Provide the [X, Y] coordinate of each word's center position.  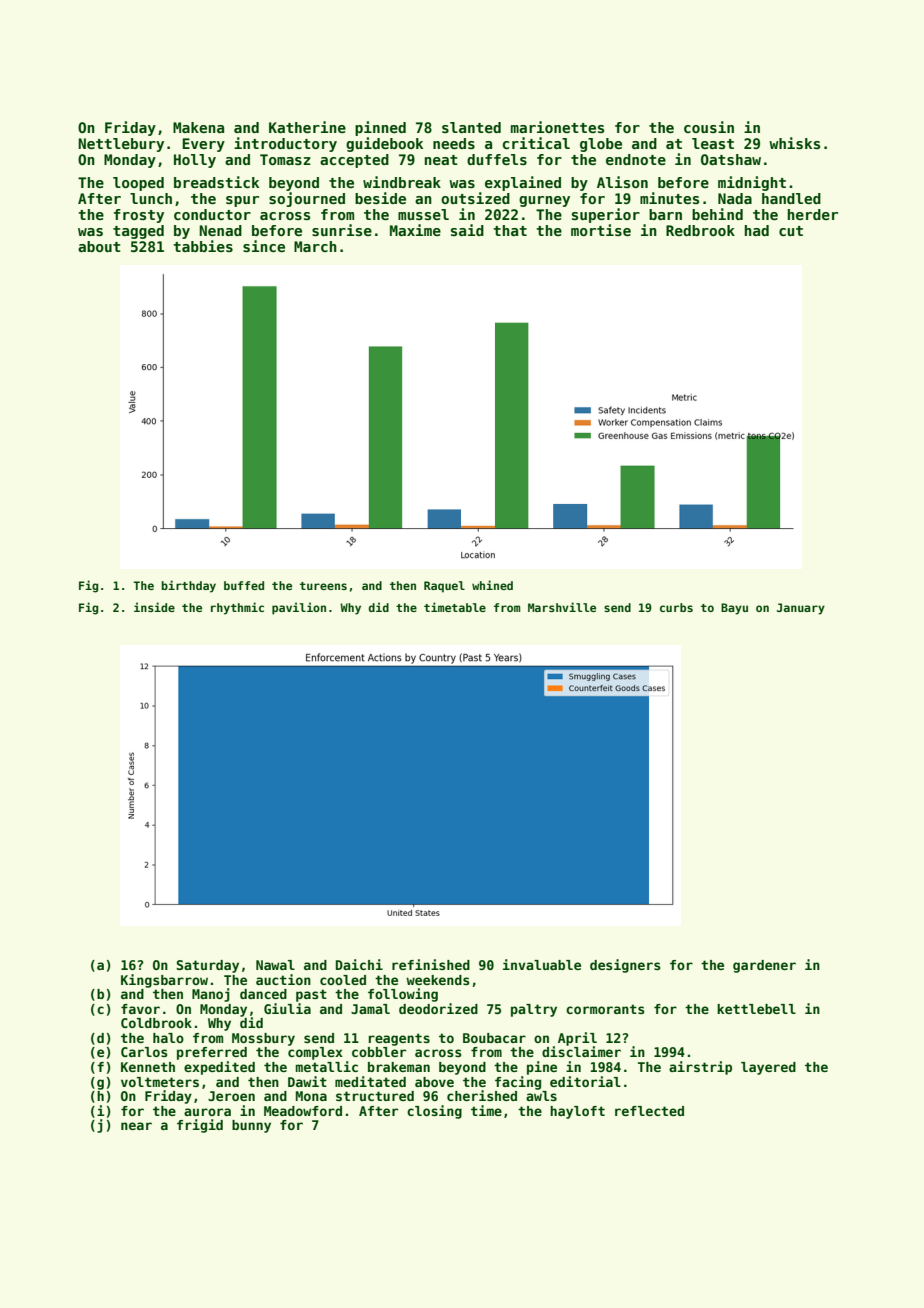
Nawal [275, 965]
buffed [244, 585]
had [757, 230]
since [264, 246]
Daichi [359, 964]
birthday [188, 586]
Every [203, 145]
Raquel [444, 587]
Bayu [734, 609]
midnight [752, 183]
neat [441, 160]
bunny [251, 1126]
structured [375, 1096]
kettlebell [756, 1009]
